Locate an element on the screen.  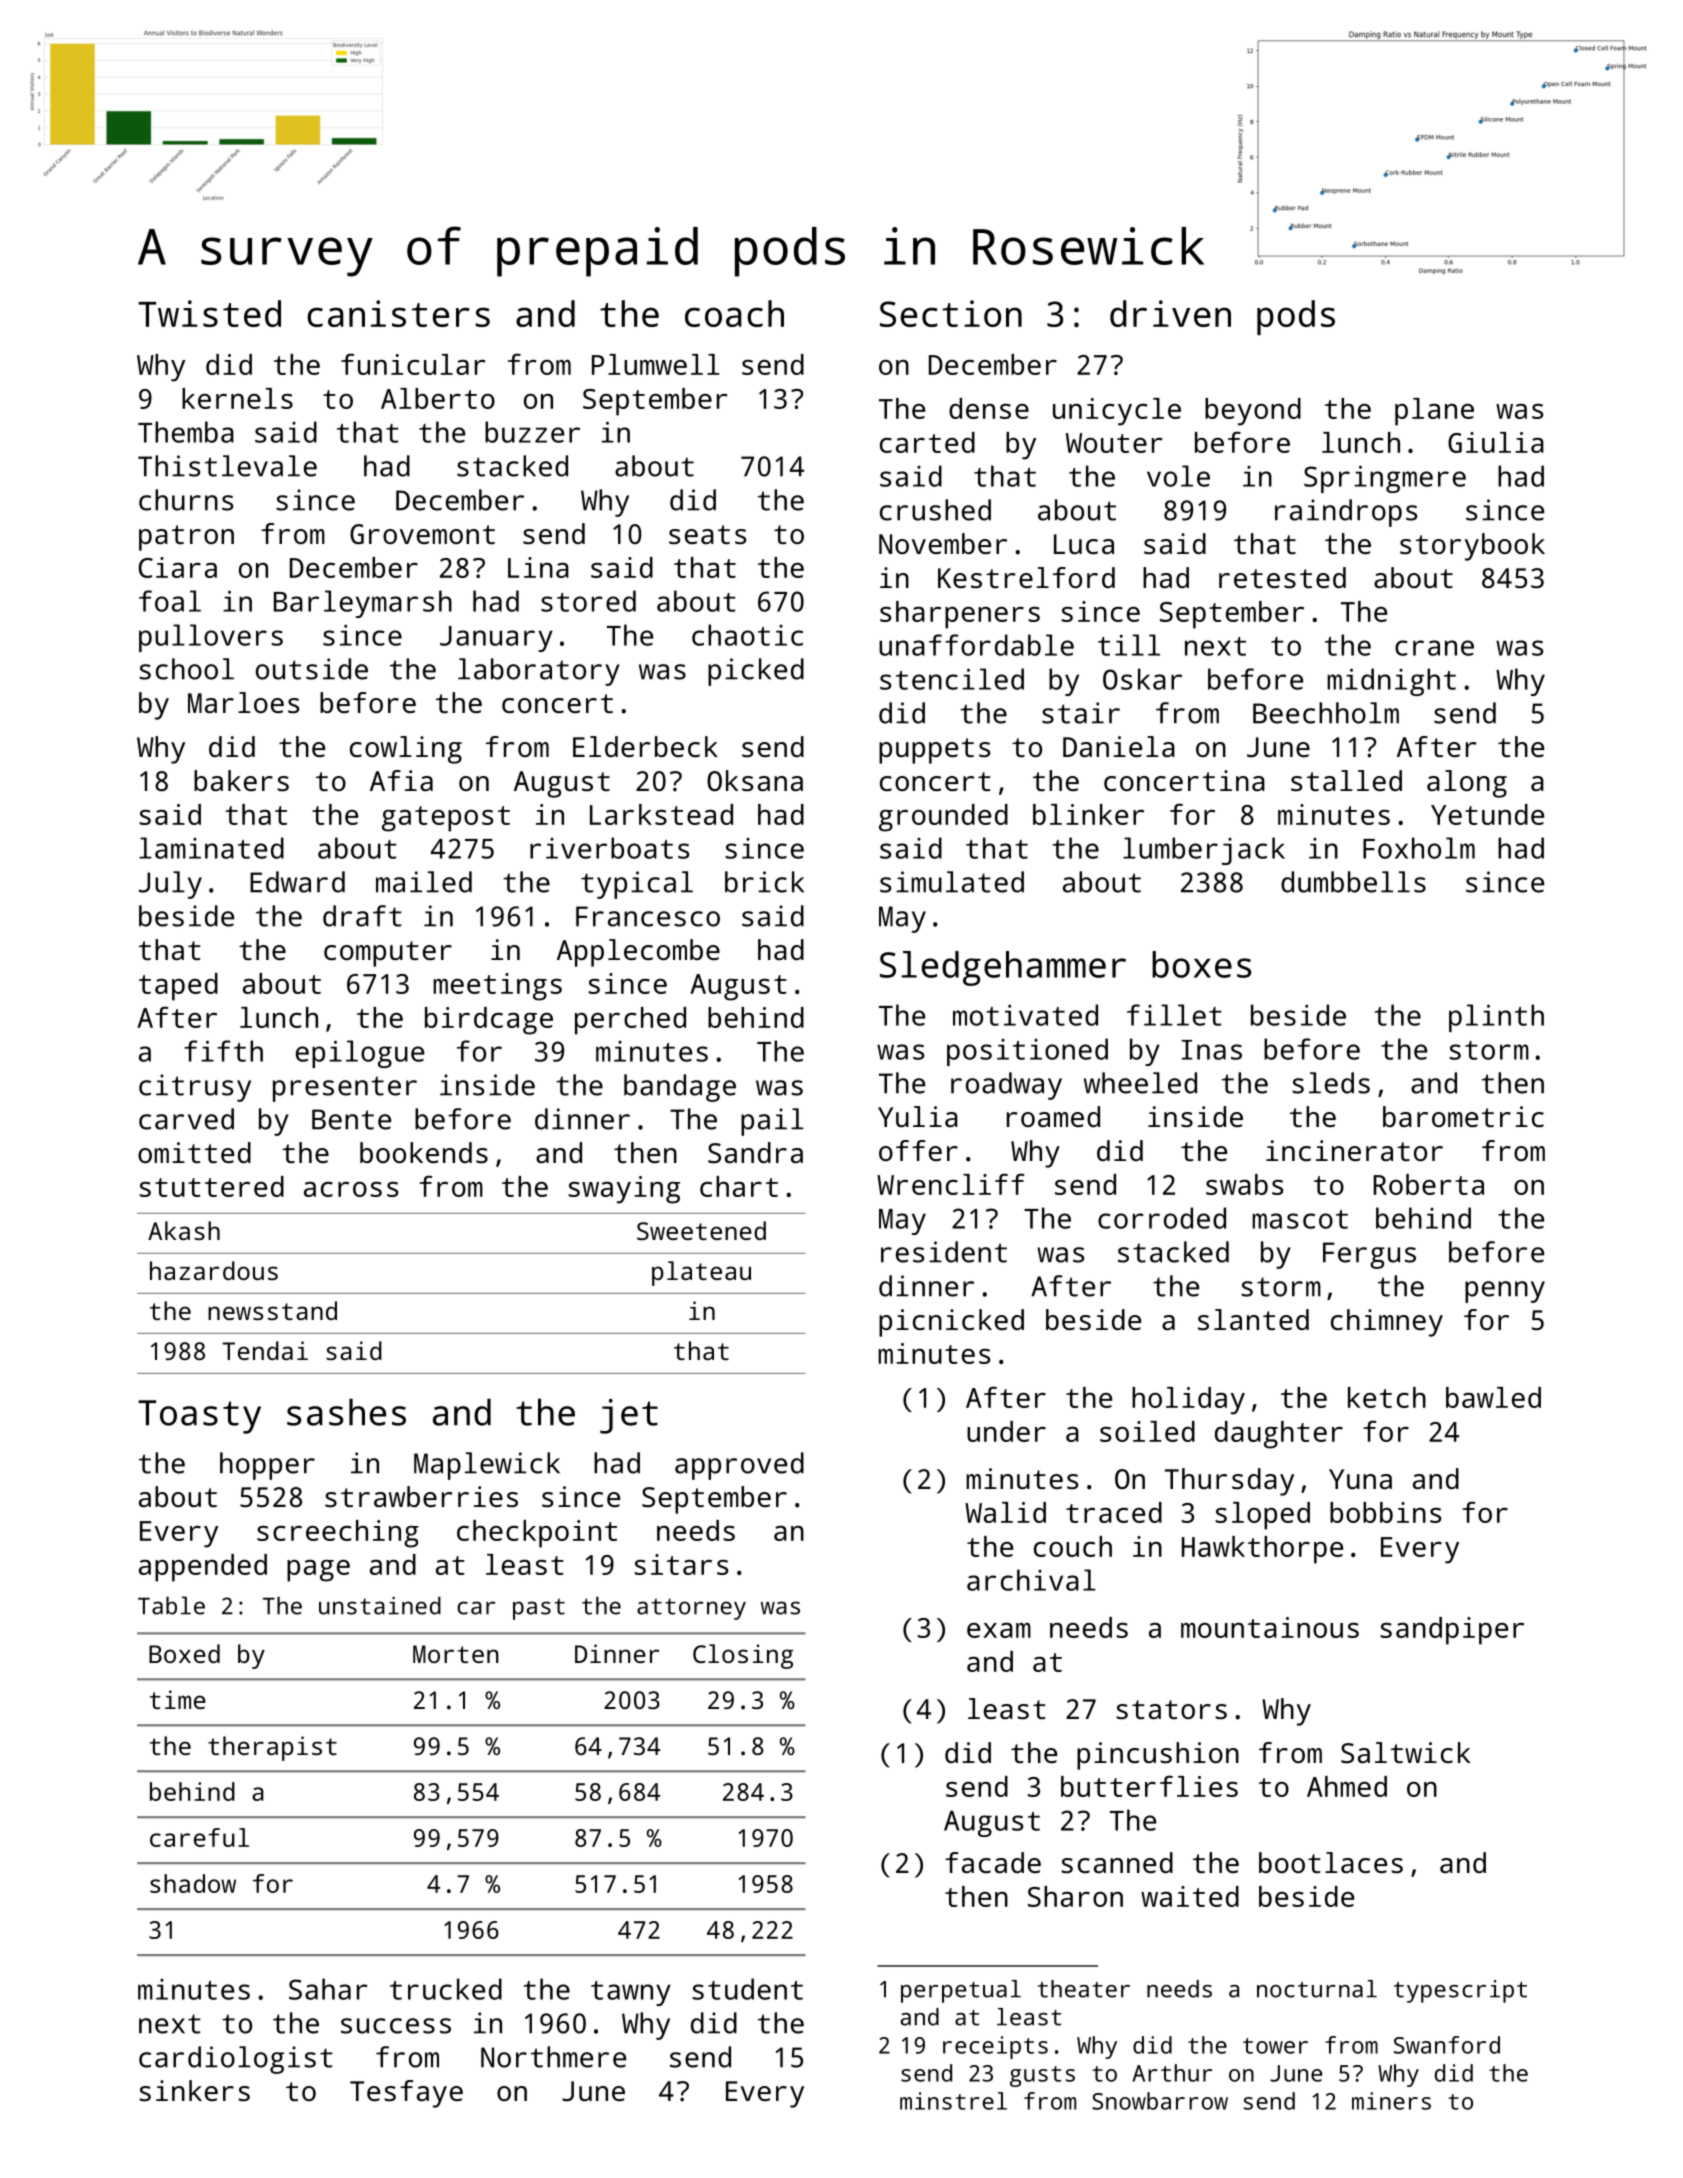
shadow is located at coordinates (193, 1883).
